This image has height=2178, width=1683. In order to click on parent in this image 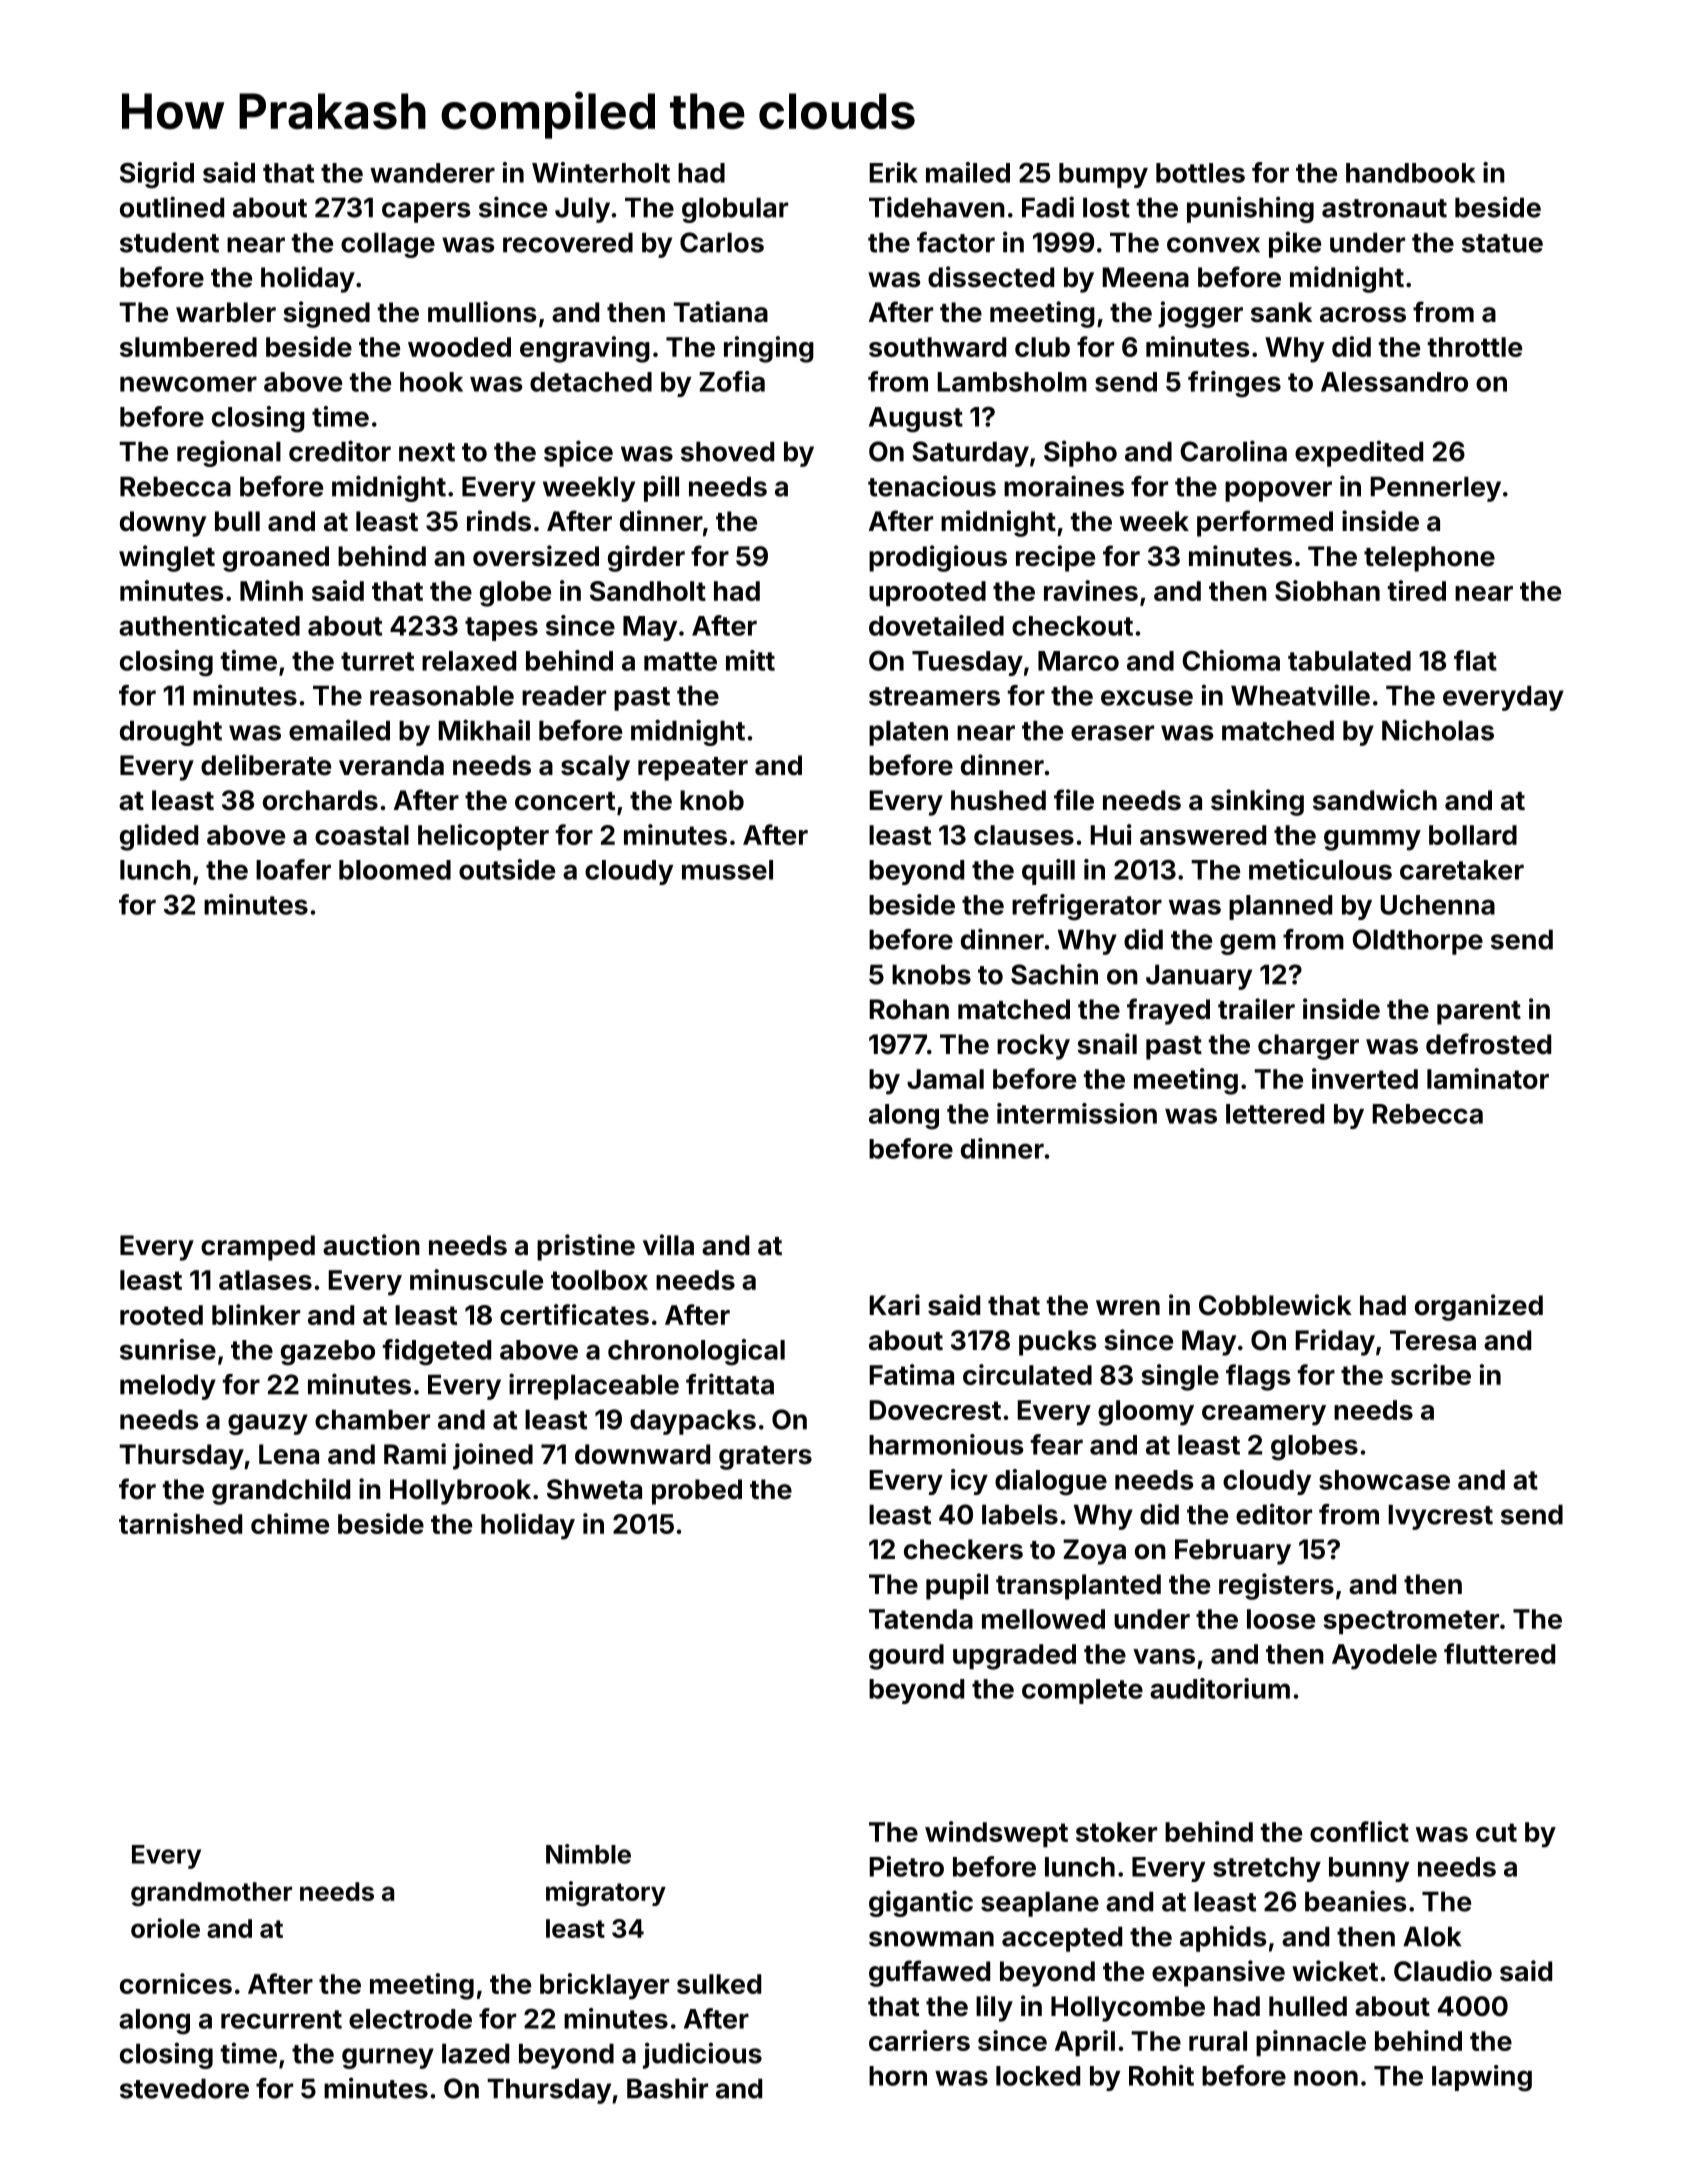, I will do `click(1479, 1013)`.
